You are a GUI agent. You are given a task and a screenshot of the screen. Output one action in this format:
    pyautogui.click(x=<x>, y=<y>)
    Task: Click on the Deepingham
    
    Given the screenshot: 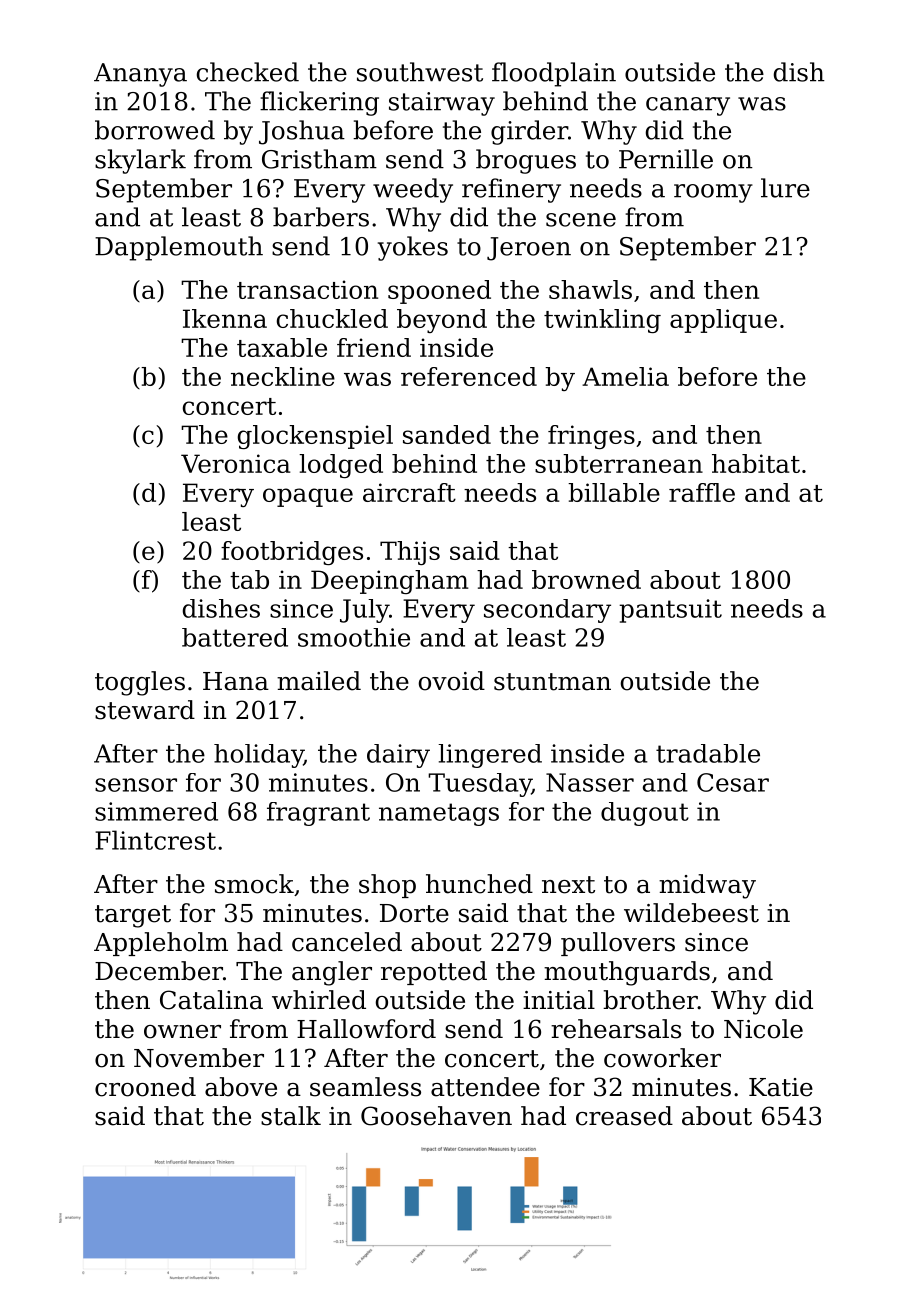 What is the action you would take?
    pyautogui.click(x=389, y=582)
